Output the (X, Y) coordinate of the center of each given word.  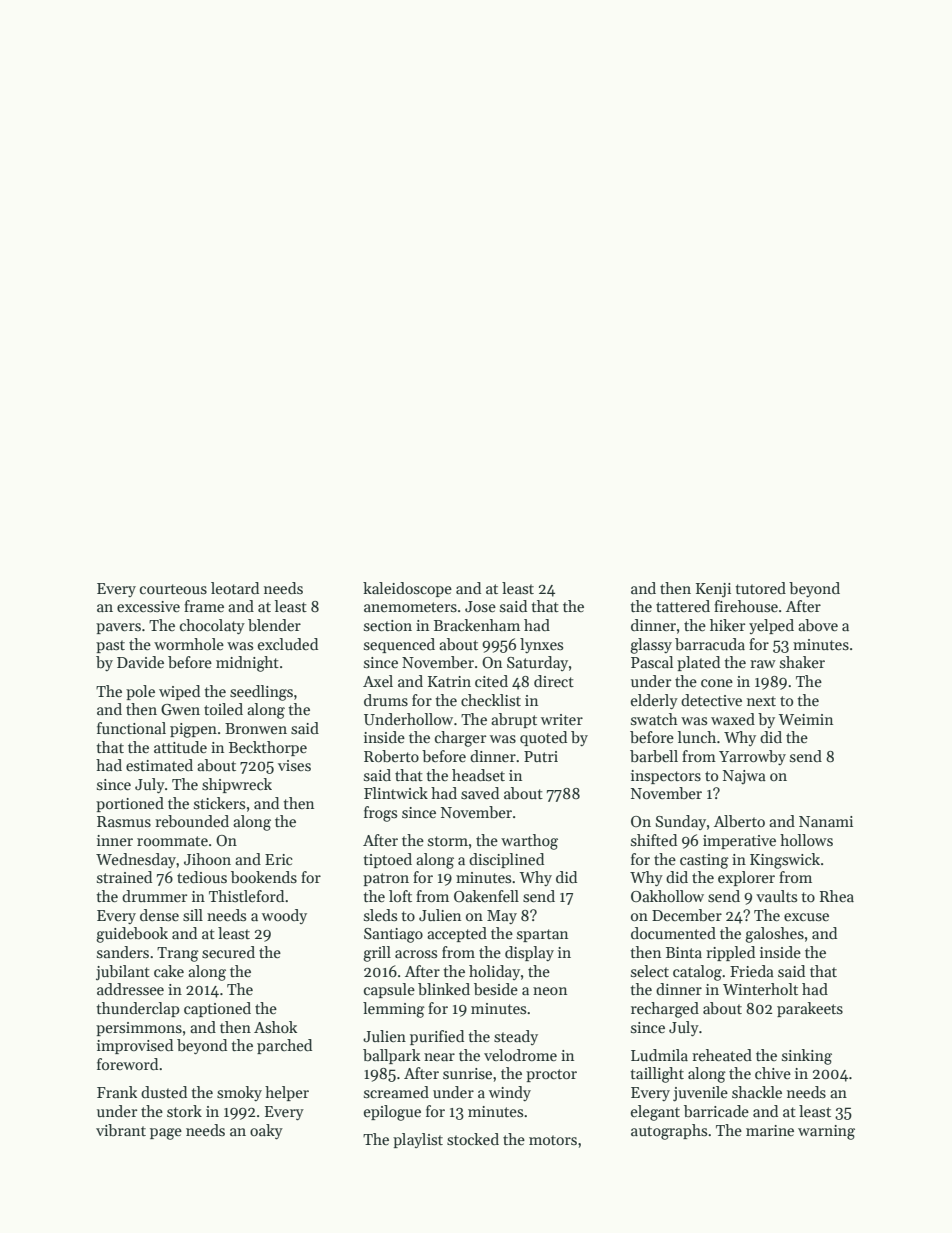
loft (400, 896)
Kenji (713, 590)
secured (228, 952)
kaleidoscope (407, 589)
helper (287, 1093)
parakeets (810, 1009)
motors (553, 1140)
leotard (235, 588)
